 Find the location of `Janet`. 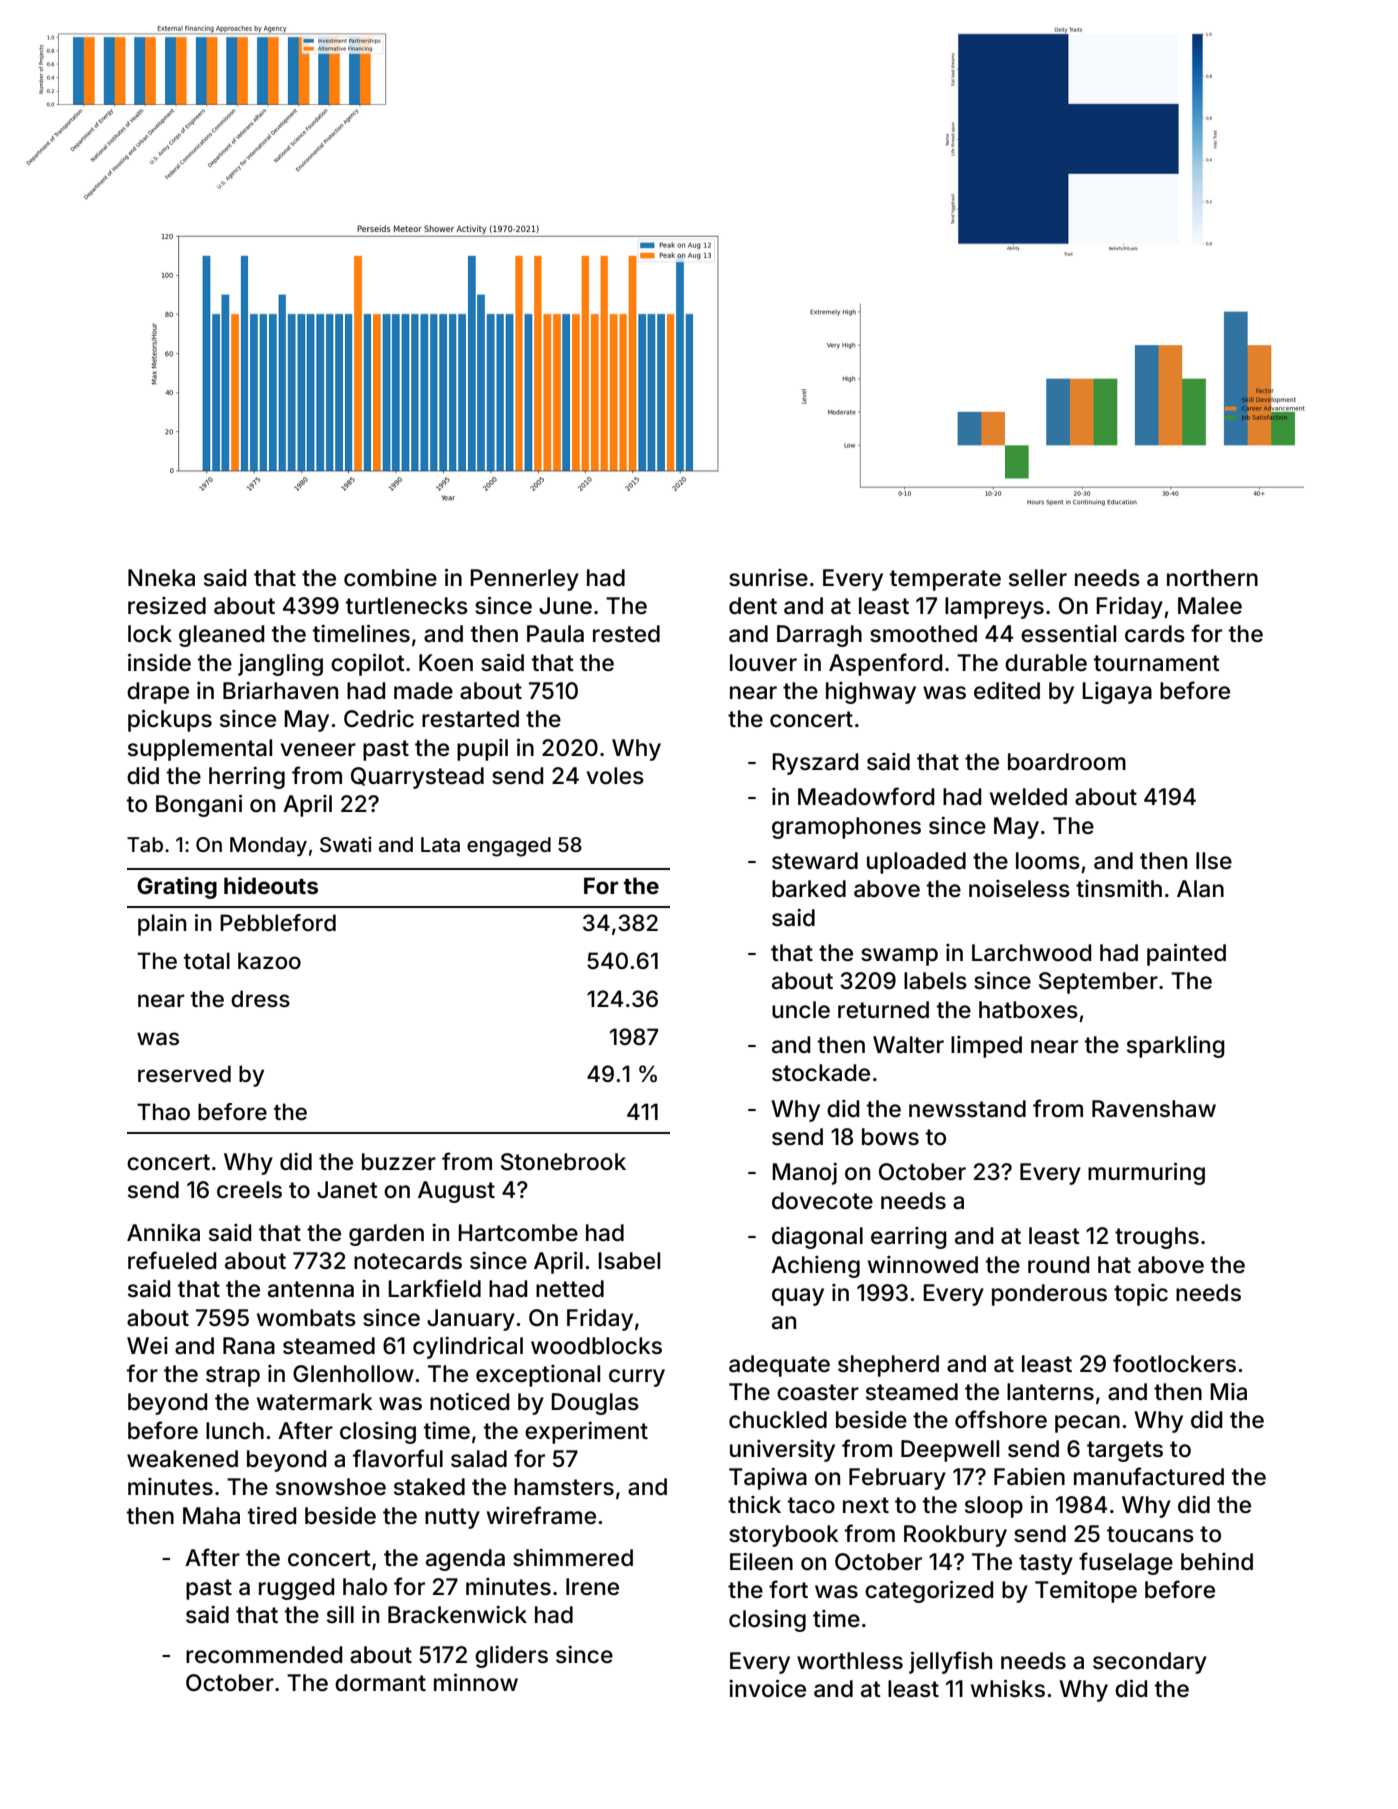

Janet is located at coordinates (347, 1190).
